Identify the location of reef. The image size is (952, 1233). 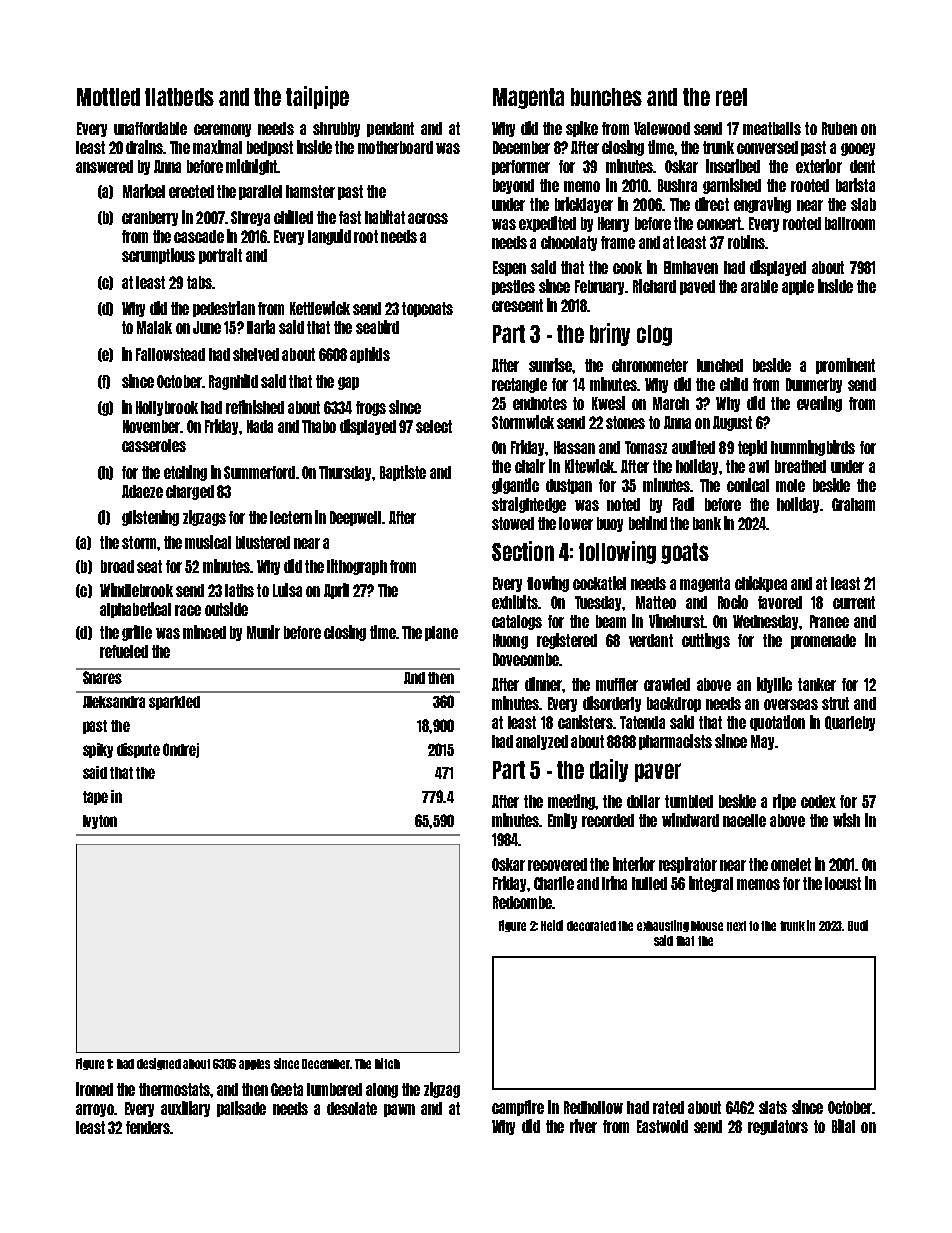
(731, 97).
